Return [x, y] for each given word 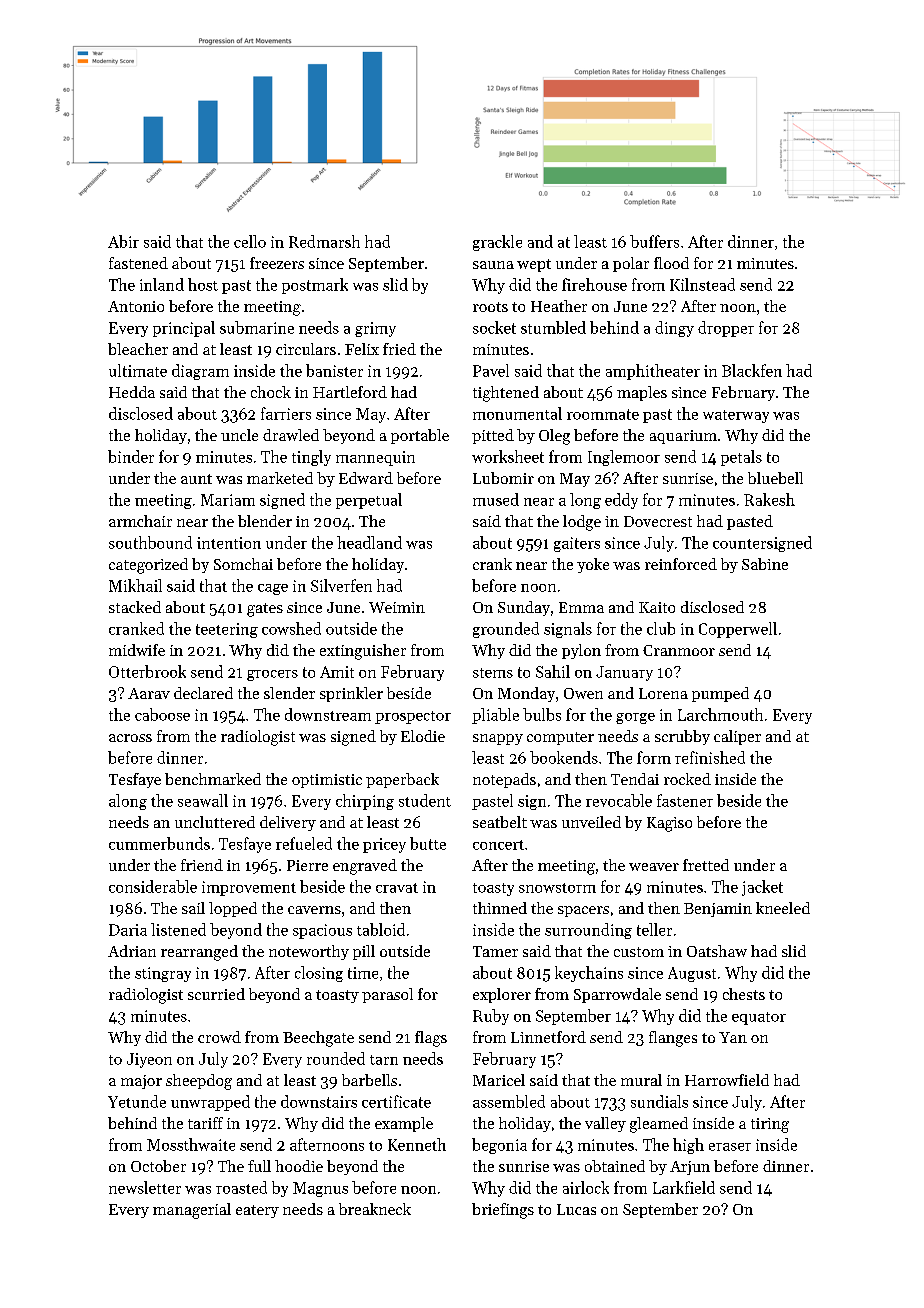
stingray [163, 974]
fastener [685, 800]
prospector [413, 717]
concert [498, 845]
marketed [280, 478]
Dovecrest [658, 521]
